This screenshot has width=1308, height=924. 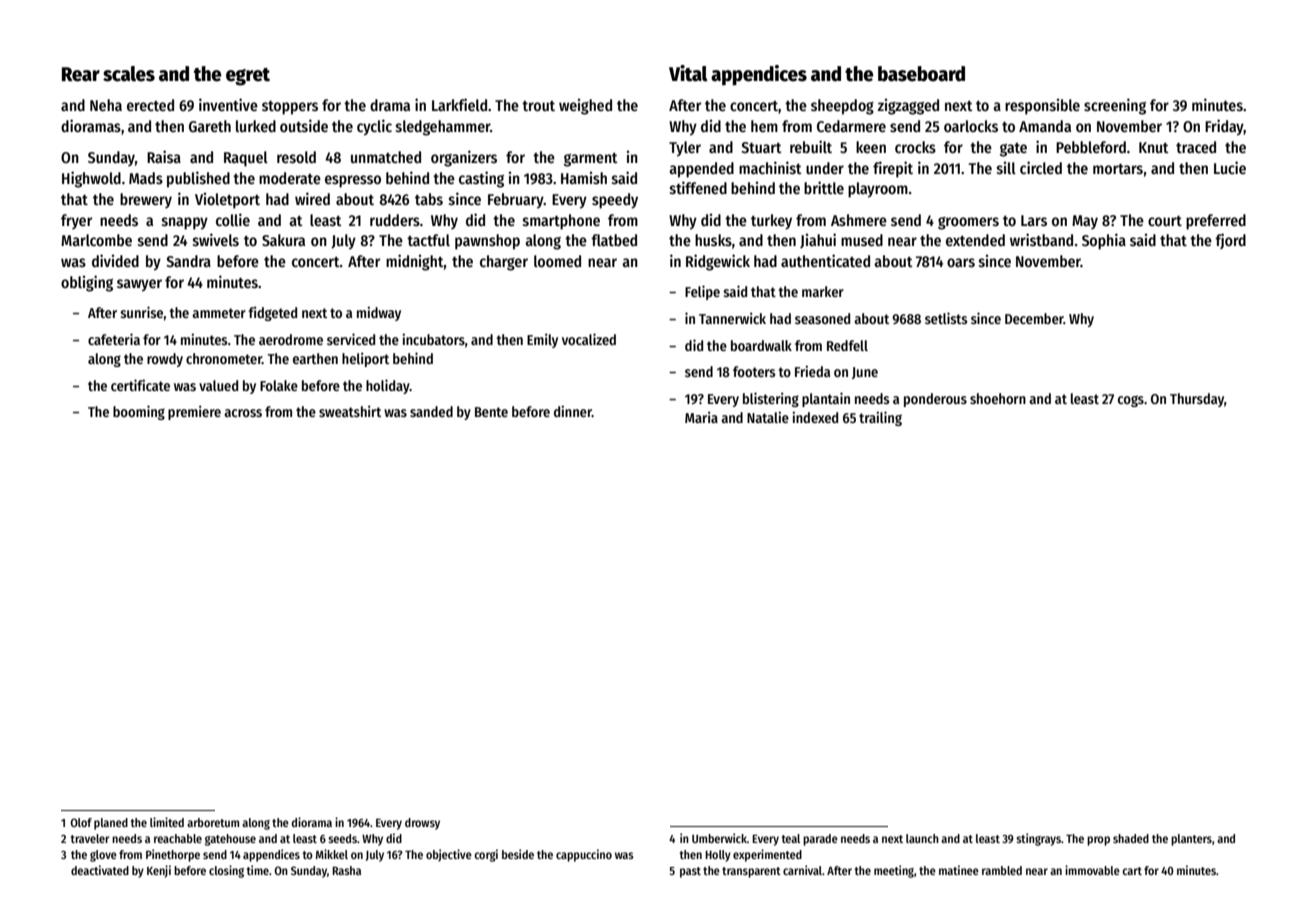 What do you see at coordinates (1034, 318) in the screenshot?
I see `December` at bounding box center [1034, 318].
